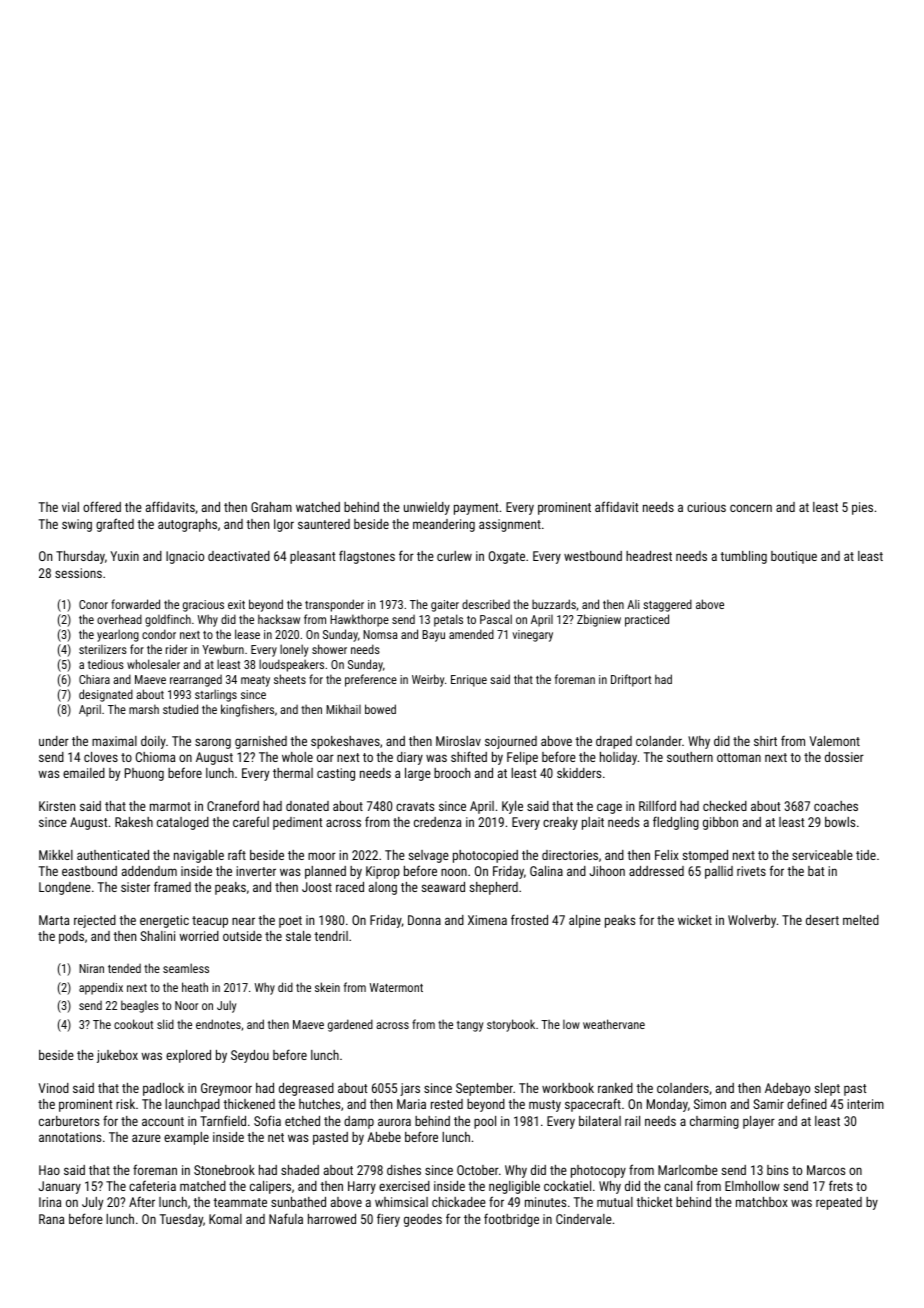 This image has height=1308, width=924. Describe the element at coordinates (568, 1088) in the image. I see `workbook` at that location.
